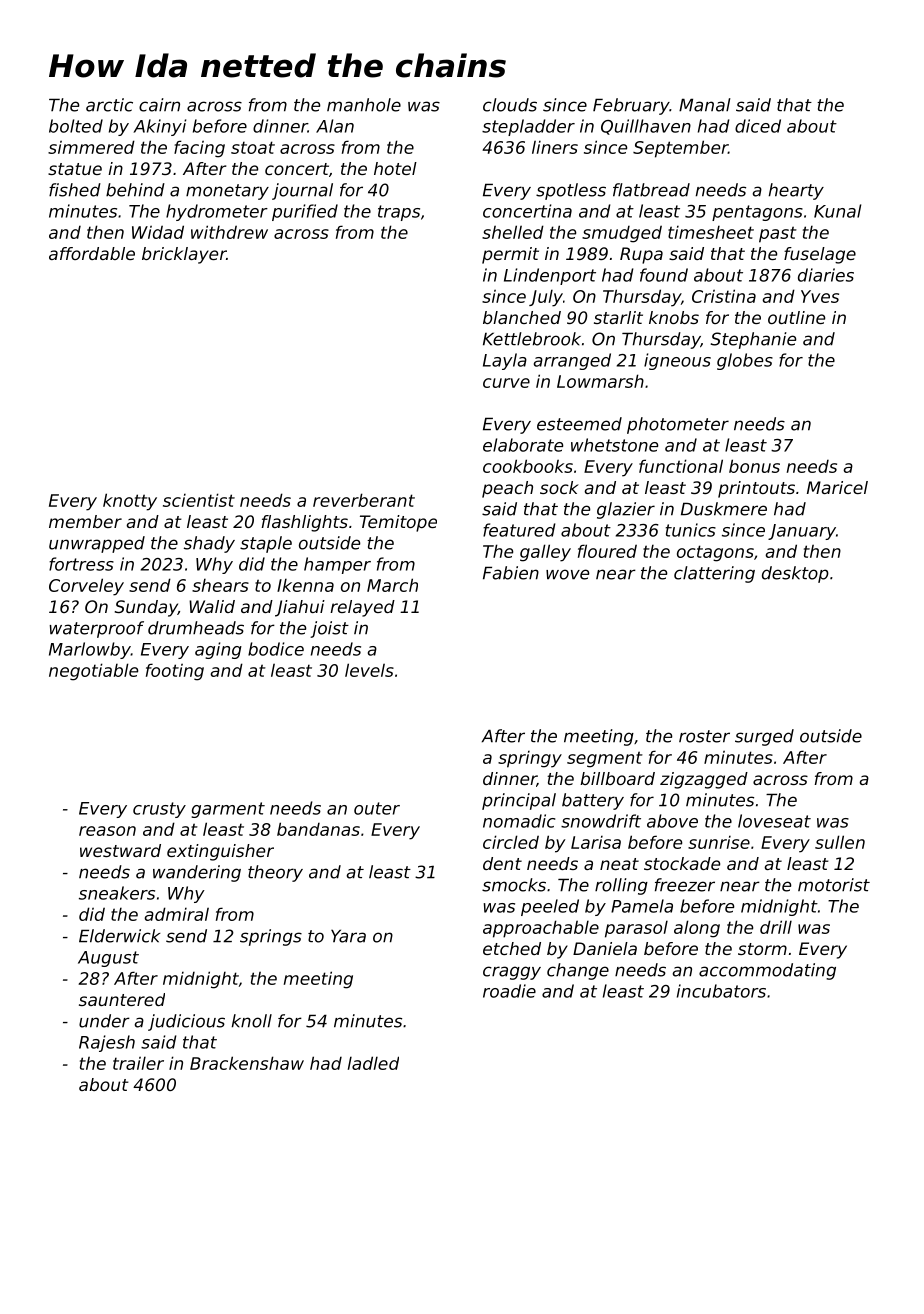 This screenshot has height=1314, width=924. I want to click on principal, so click(519, 801).
